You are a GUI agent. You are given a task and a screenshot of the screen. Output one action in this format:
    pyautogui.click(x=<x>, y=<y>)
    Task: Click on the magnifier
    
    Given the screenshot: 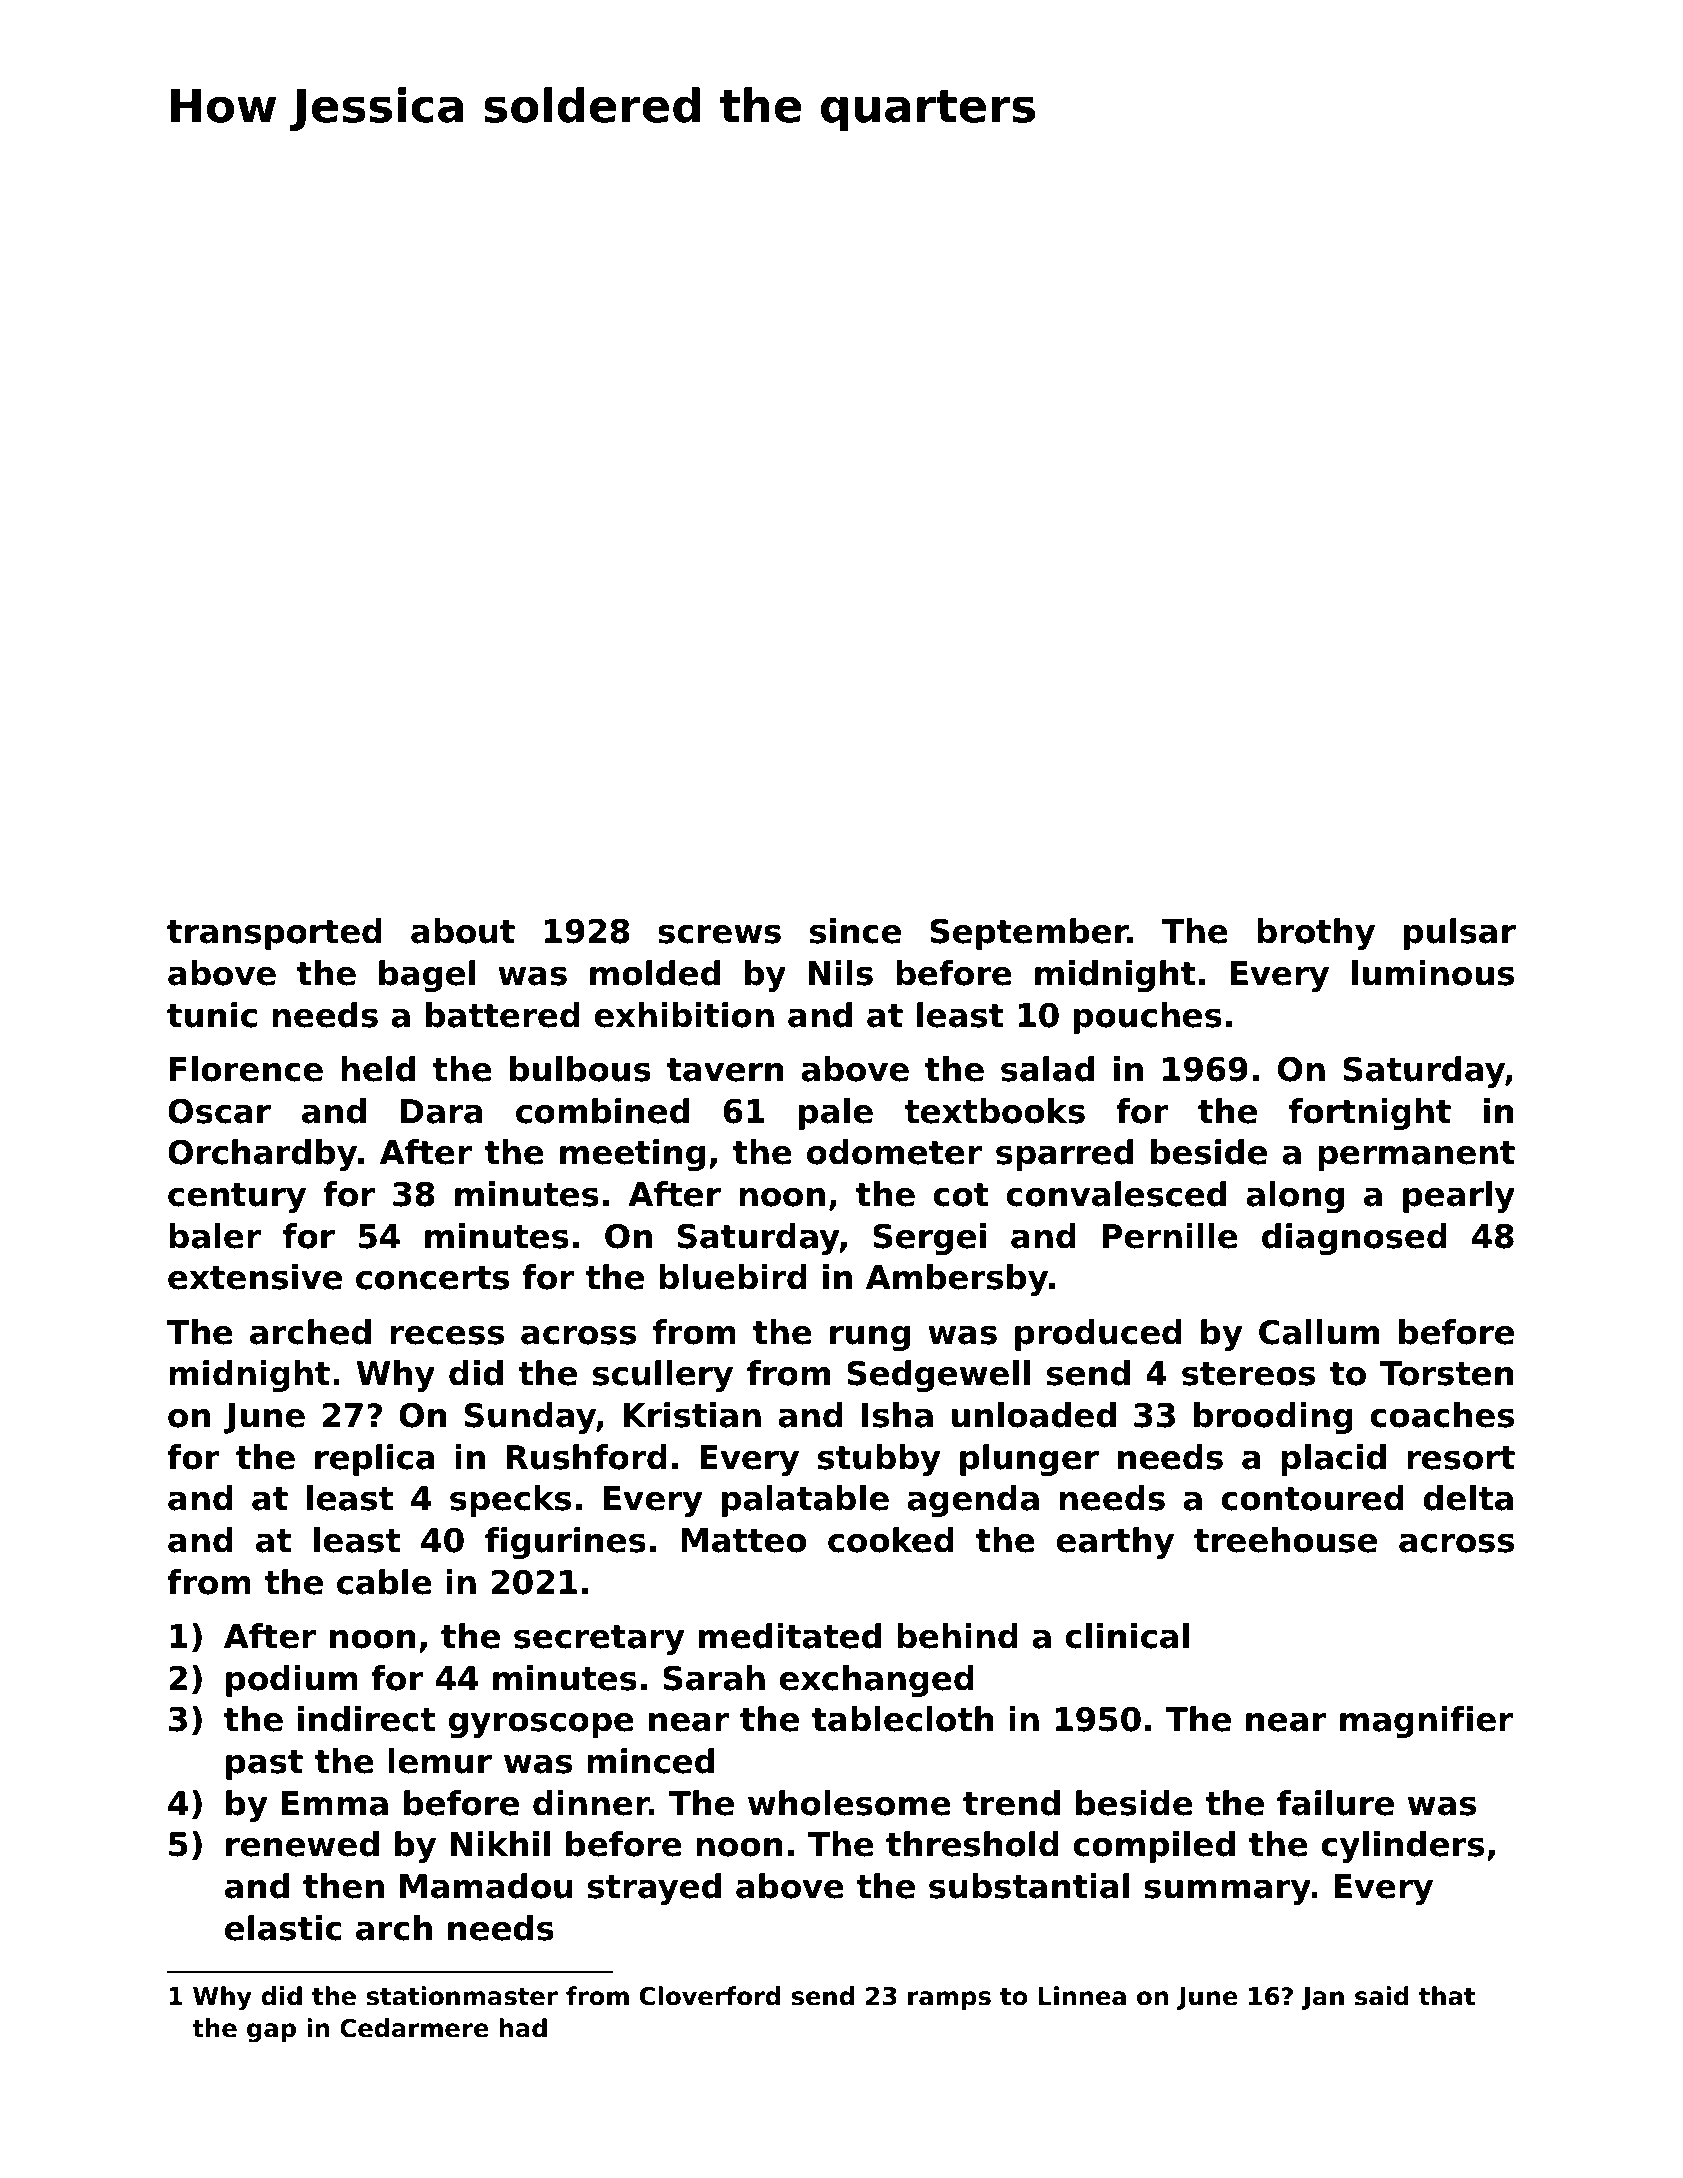 What is the action you would take?
    pyautogui.click(x=1426, y=1722)
